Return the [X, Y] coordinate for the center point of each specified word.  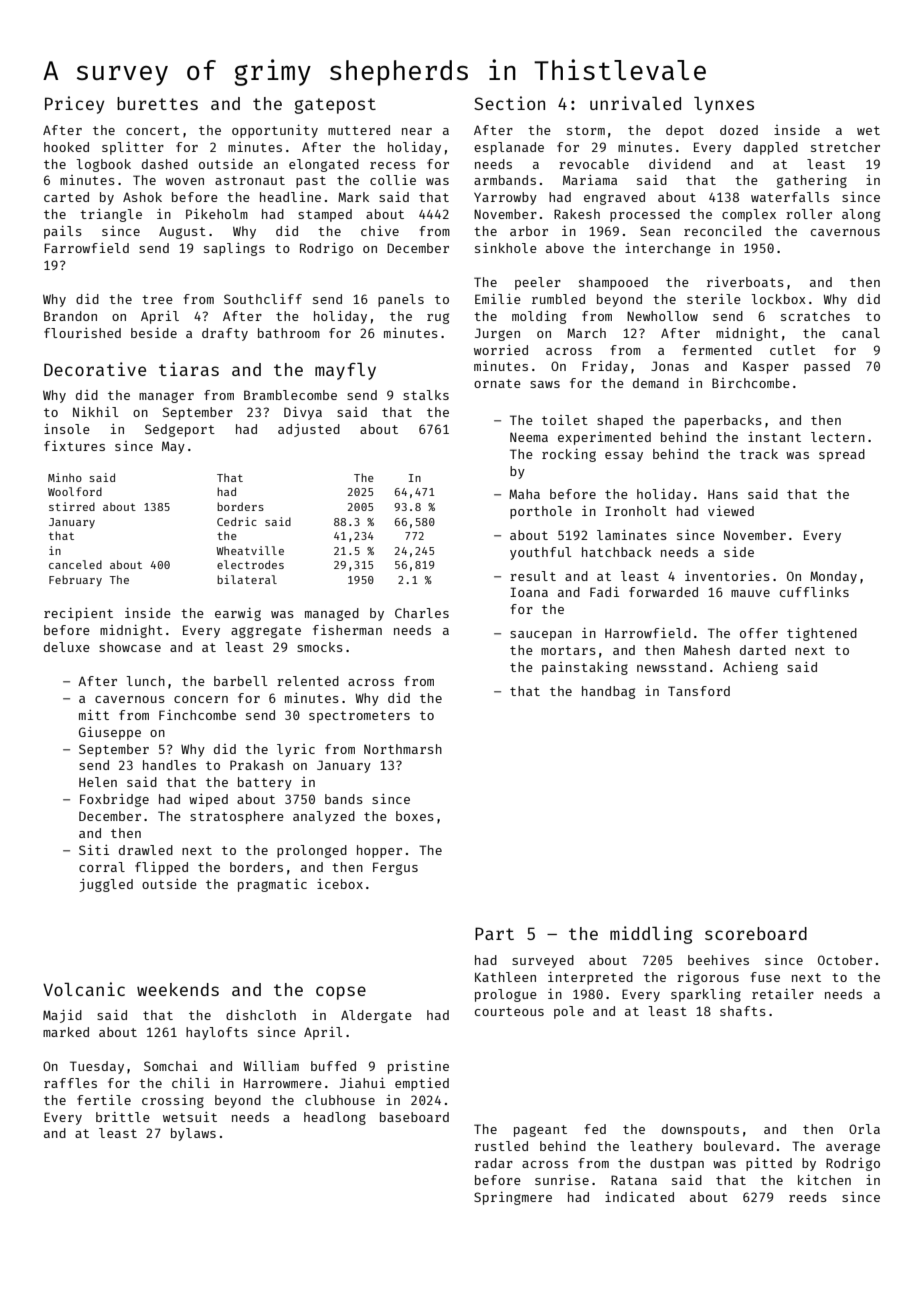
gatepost [335, 106]
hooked [66, 147]
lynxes [724, 105]
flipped [161, 868]
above [565, 248]
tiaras [189, 369]
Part [494, 933]
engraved [614, 198]
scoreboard [756, 933]
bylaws [193, 1134]
